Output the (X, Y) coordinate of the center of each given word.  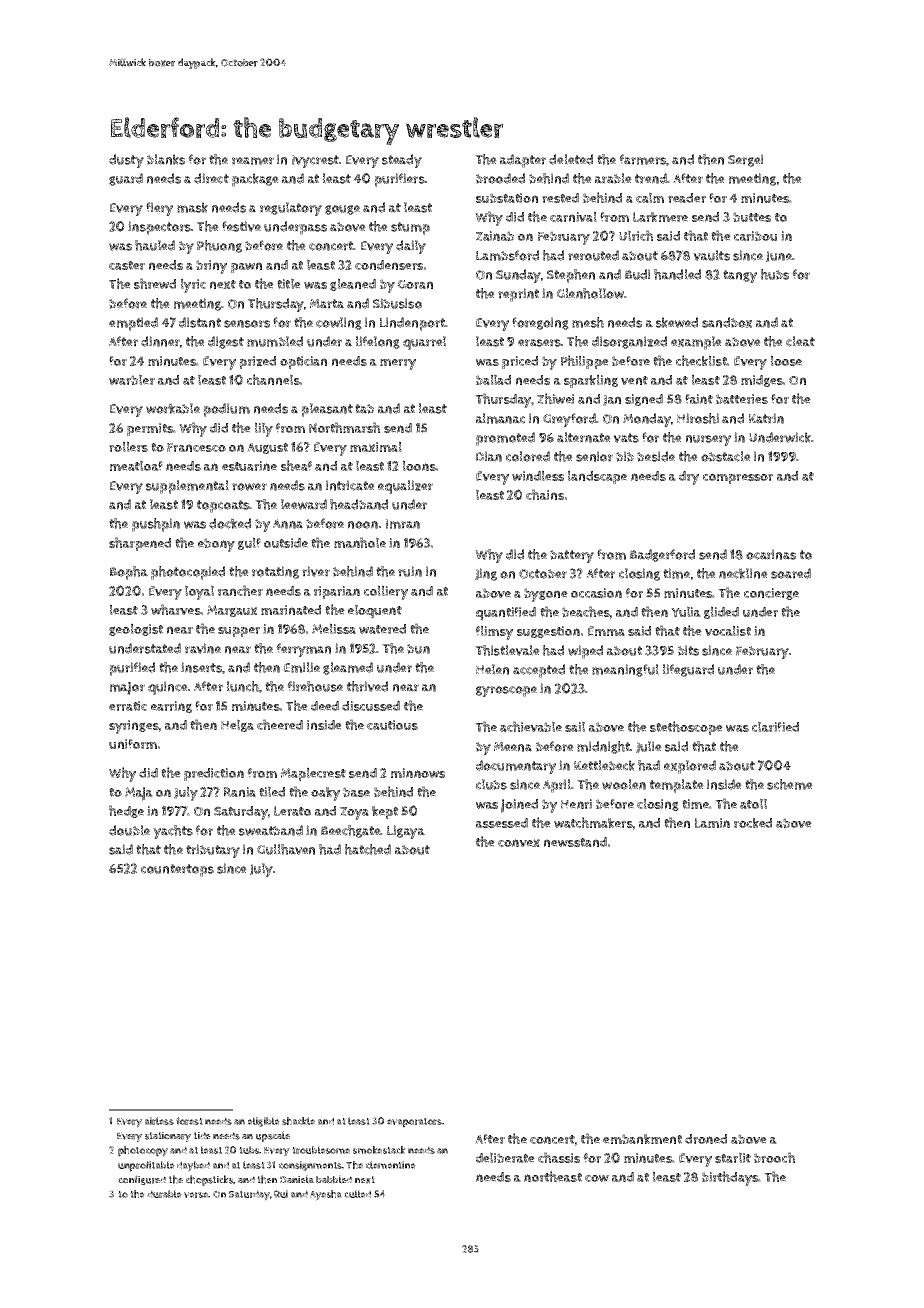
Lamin (712, 823)
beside (656, 456)
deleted (571, 159)
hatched (368, 849)
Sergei (745, 160)
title (289, 283)
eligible (264, 1122)
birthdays (730, 1178)
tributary (213, 851)
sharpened (140, 544)
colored (528, 456)
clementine (391, 1165)
